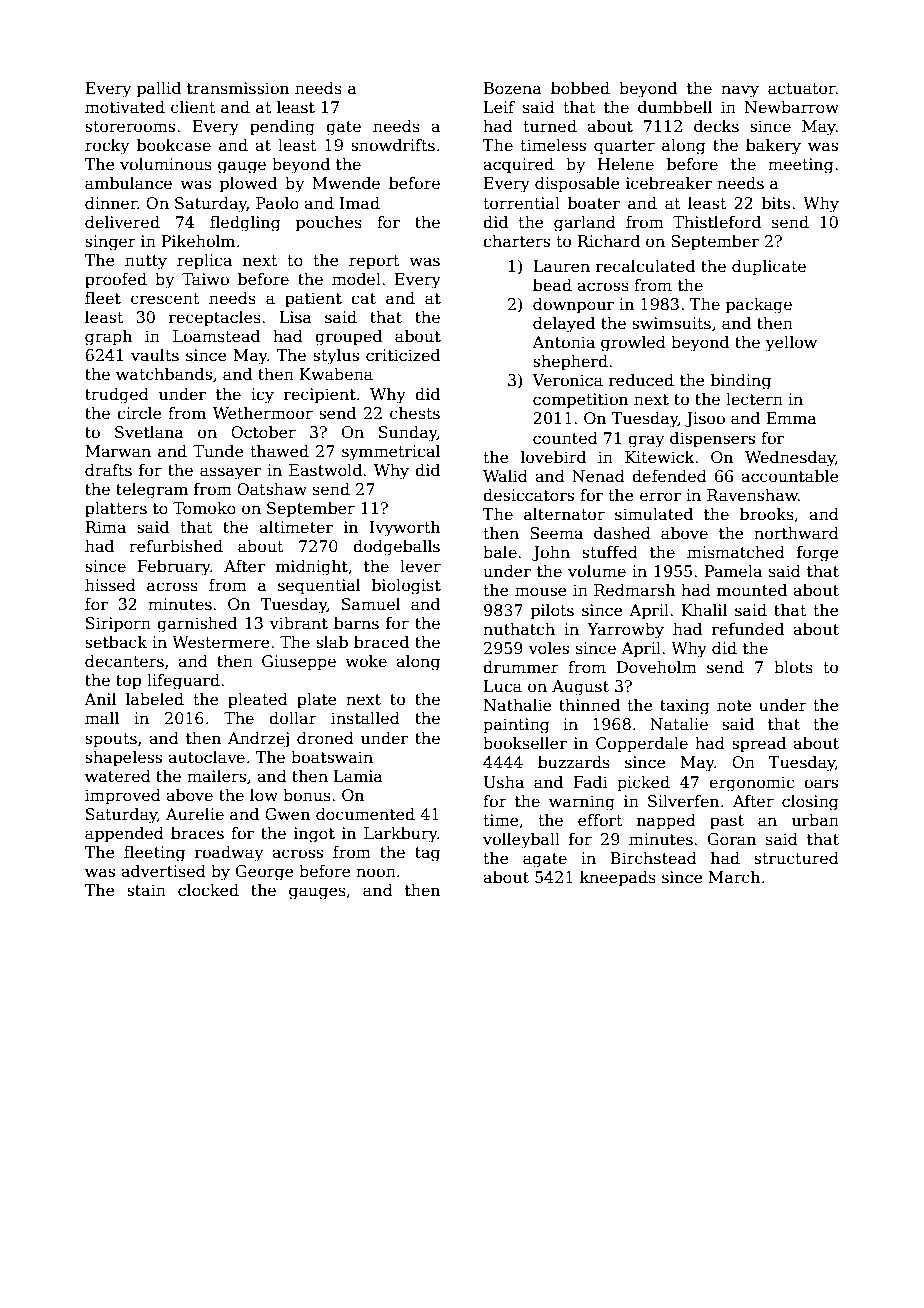 This page has width=924, height=1308. What do you see at coordinates (675, 107) in the page?
I see `dumbbell` at bounding box center [675, 107].
